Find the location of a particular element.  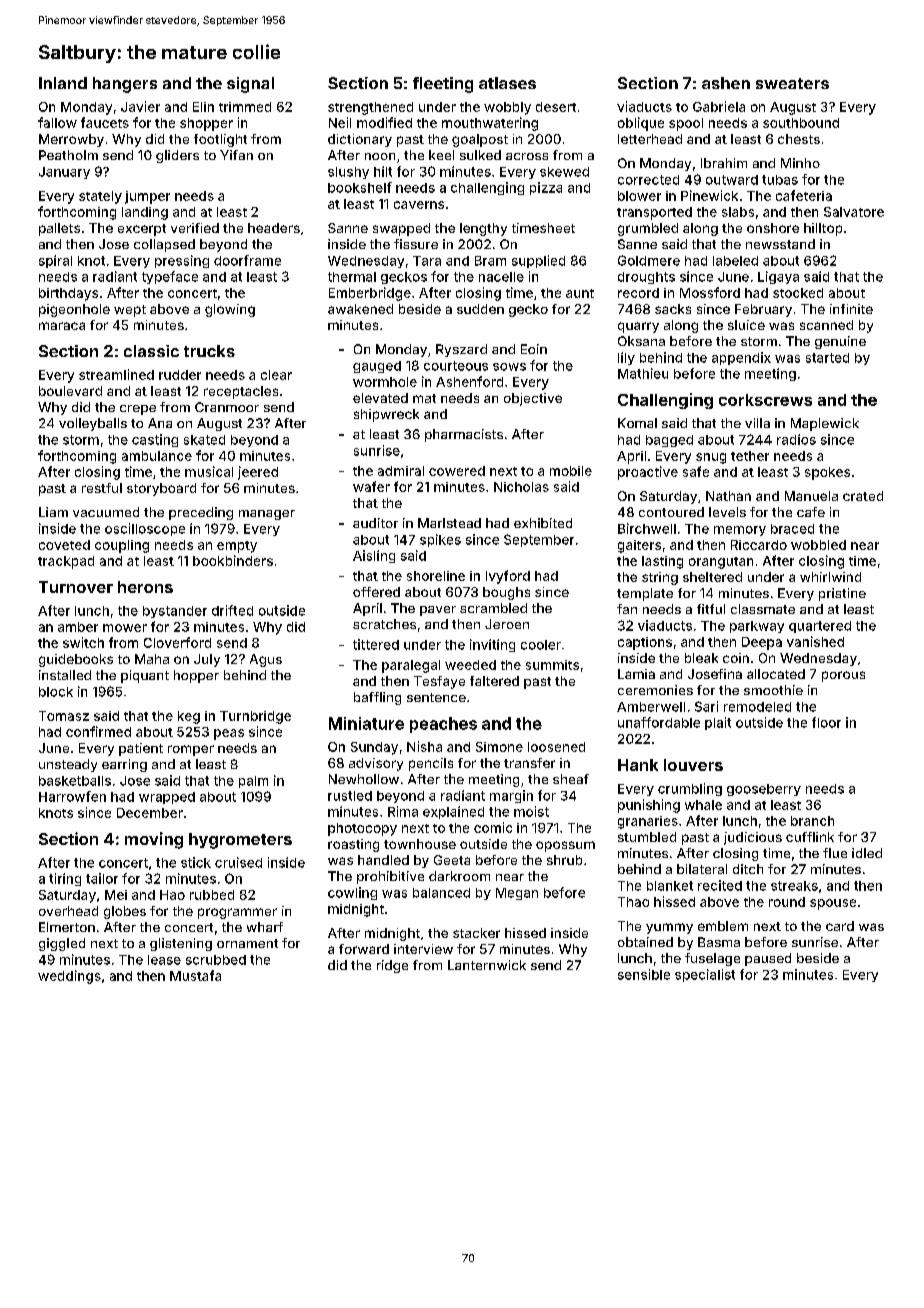

grumbled is located at coordinates (648, 229).
